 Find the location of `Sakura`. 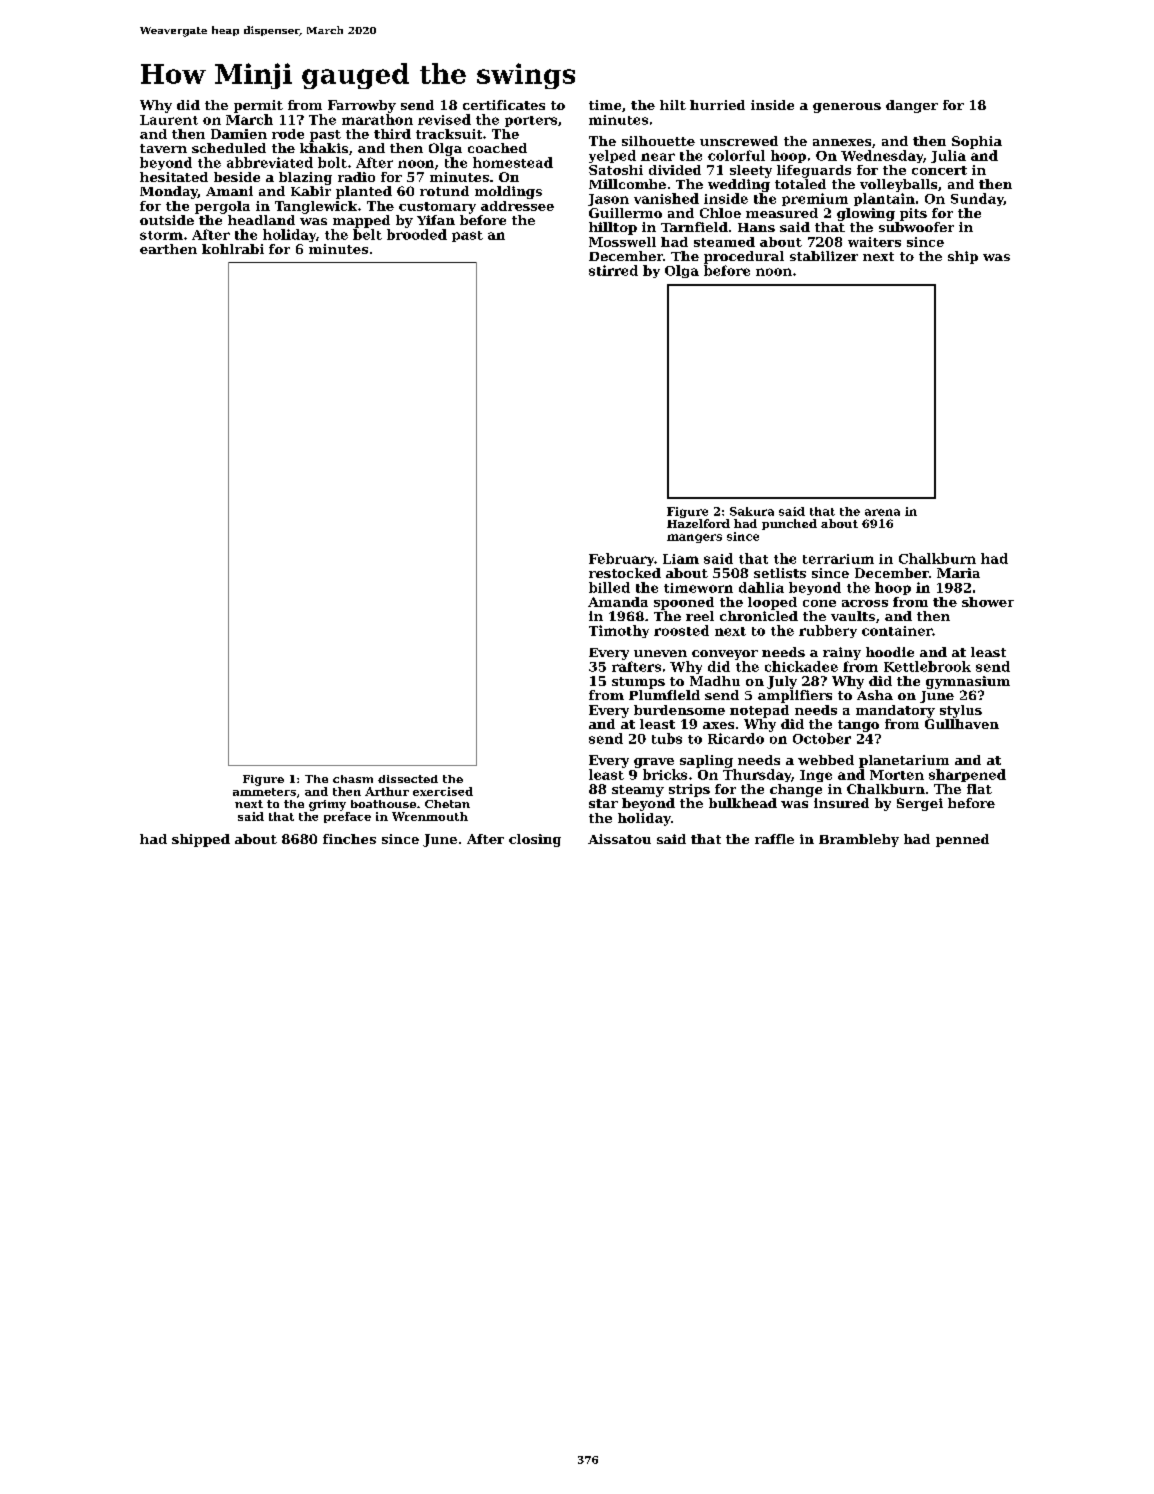

Sakura is located at coordinates (752, 511).
